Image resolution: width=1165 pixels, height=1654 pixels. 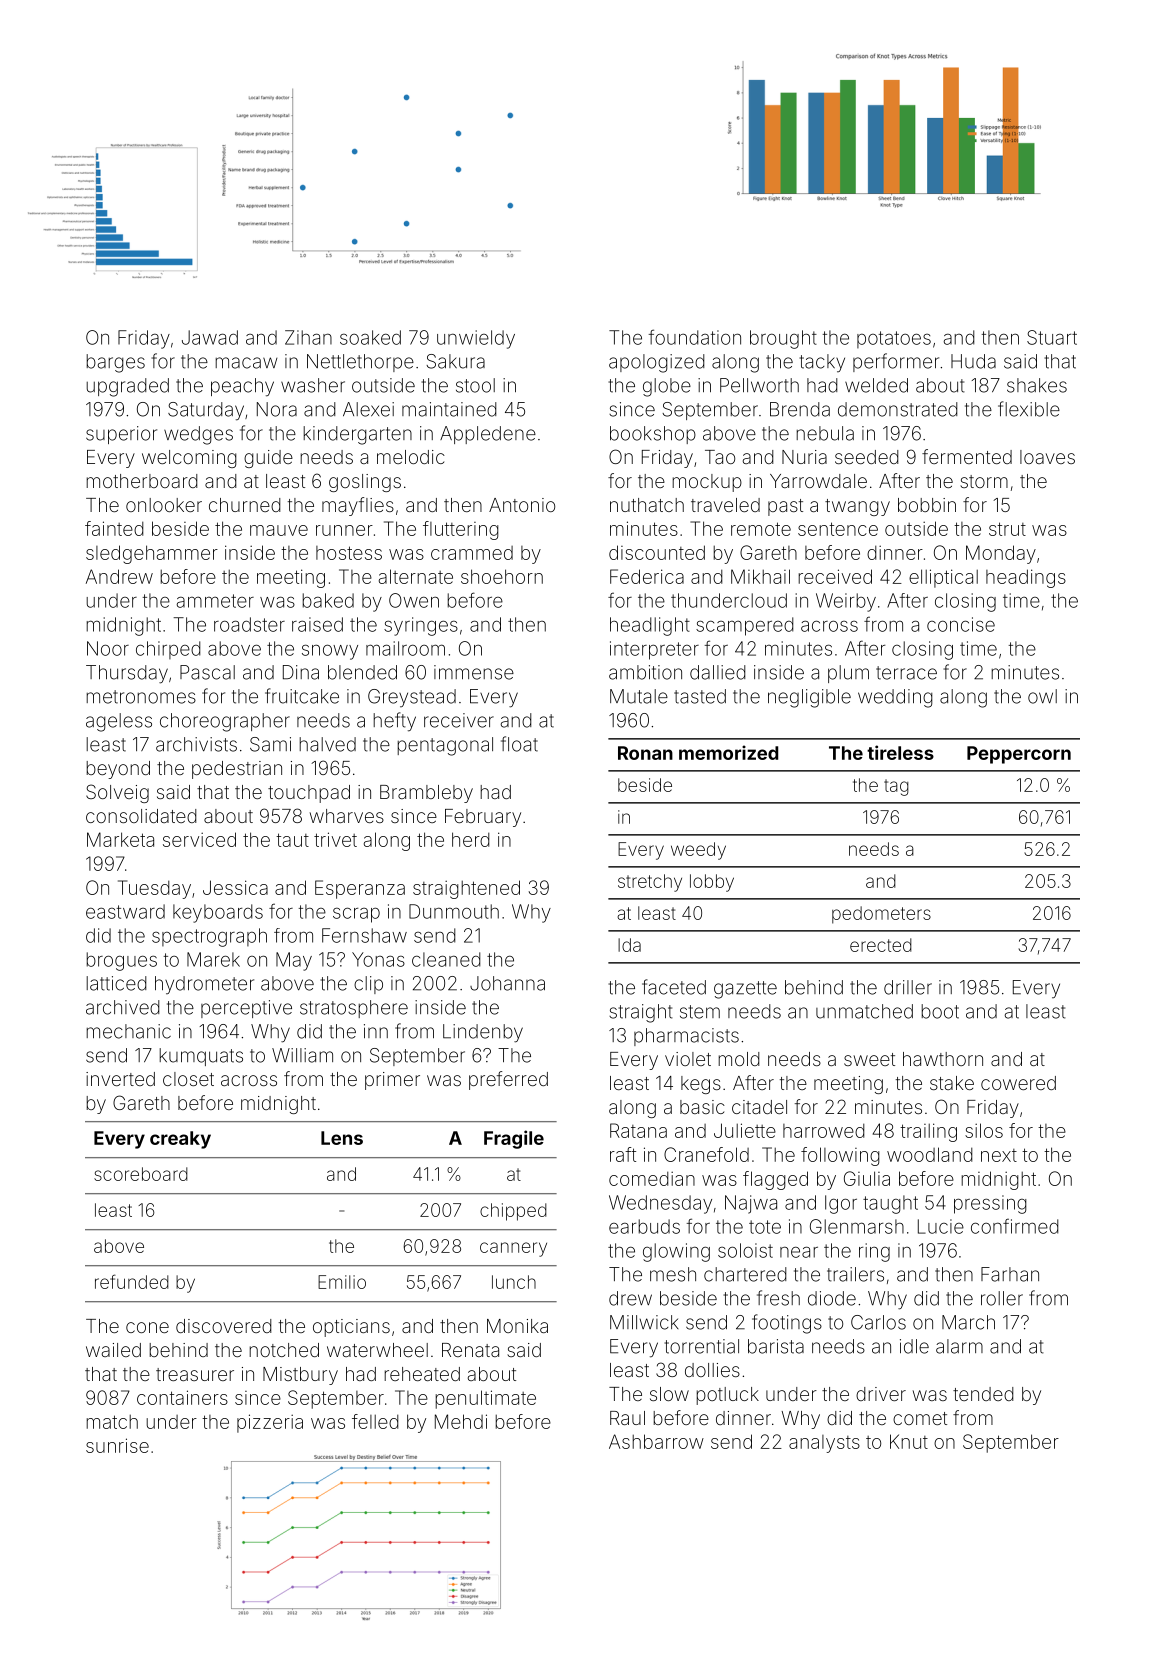 What do you see at coordinates (900, 752) in the image?
I see `tireless` at bounding box center [900, 752].
